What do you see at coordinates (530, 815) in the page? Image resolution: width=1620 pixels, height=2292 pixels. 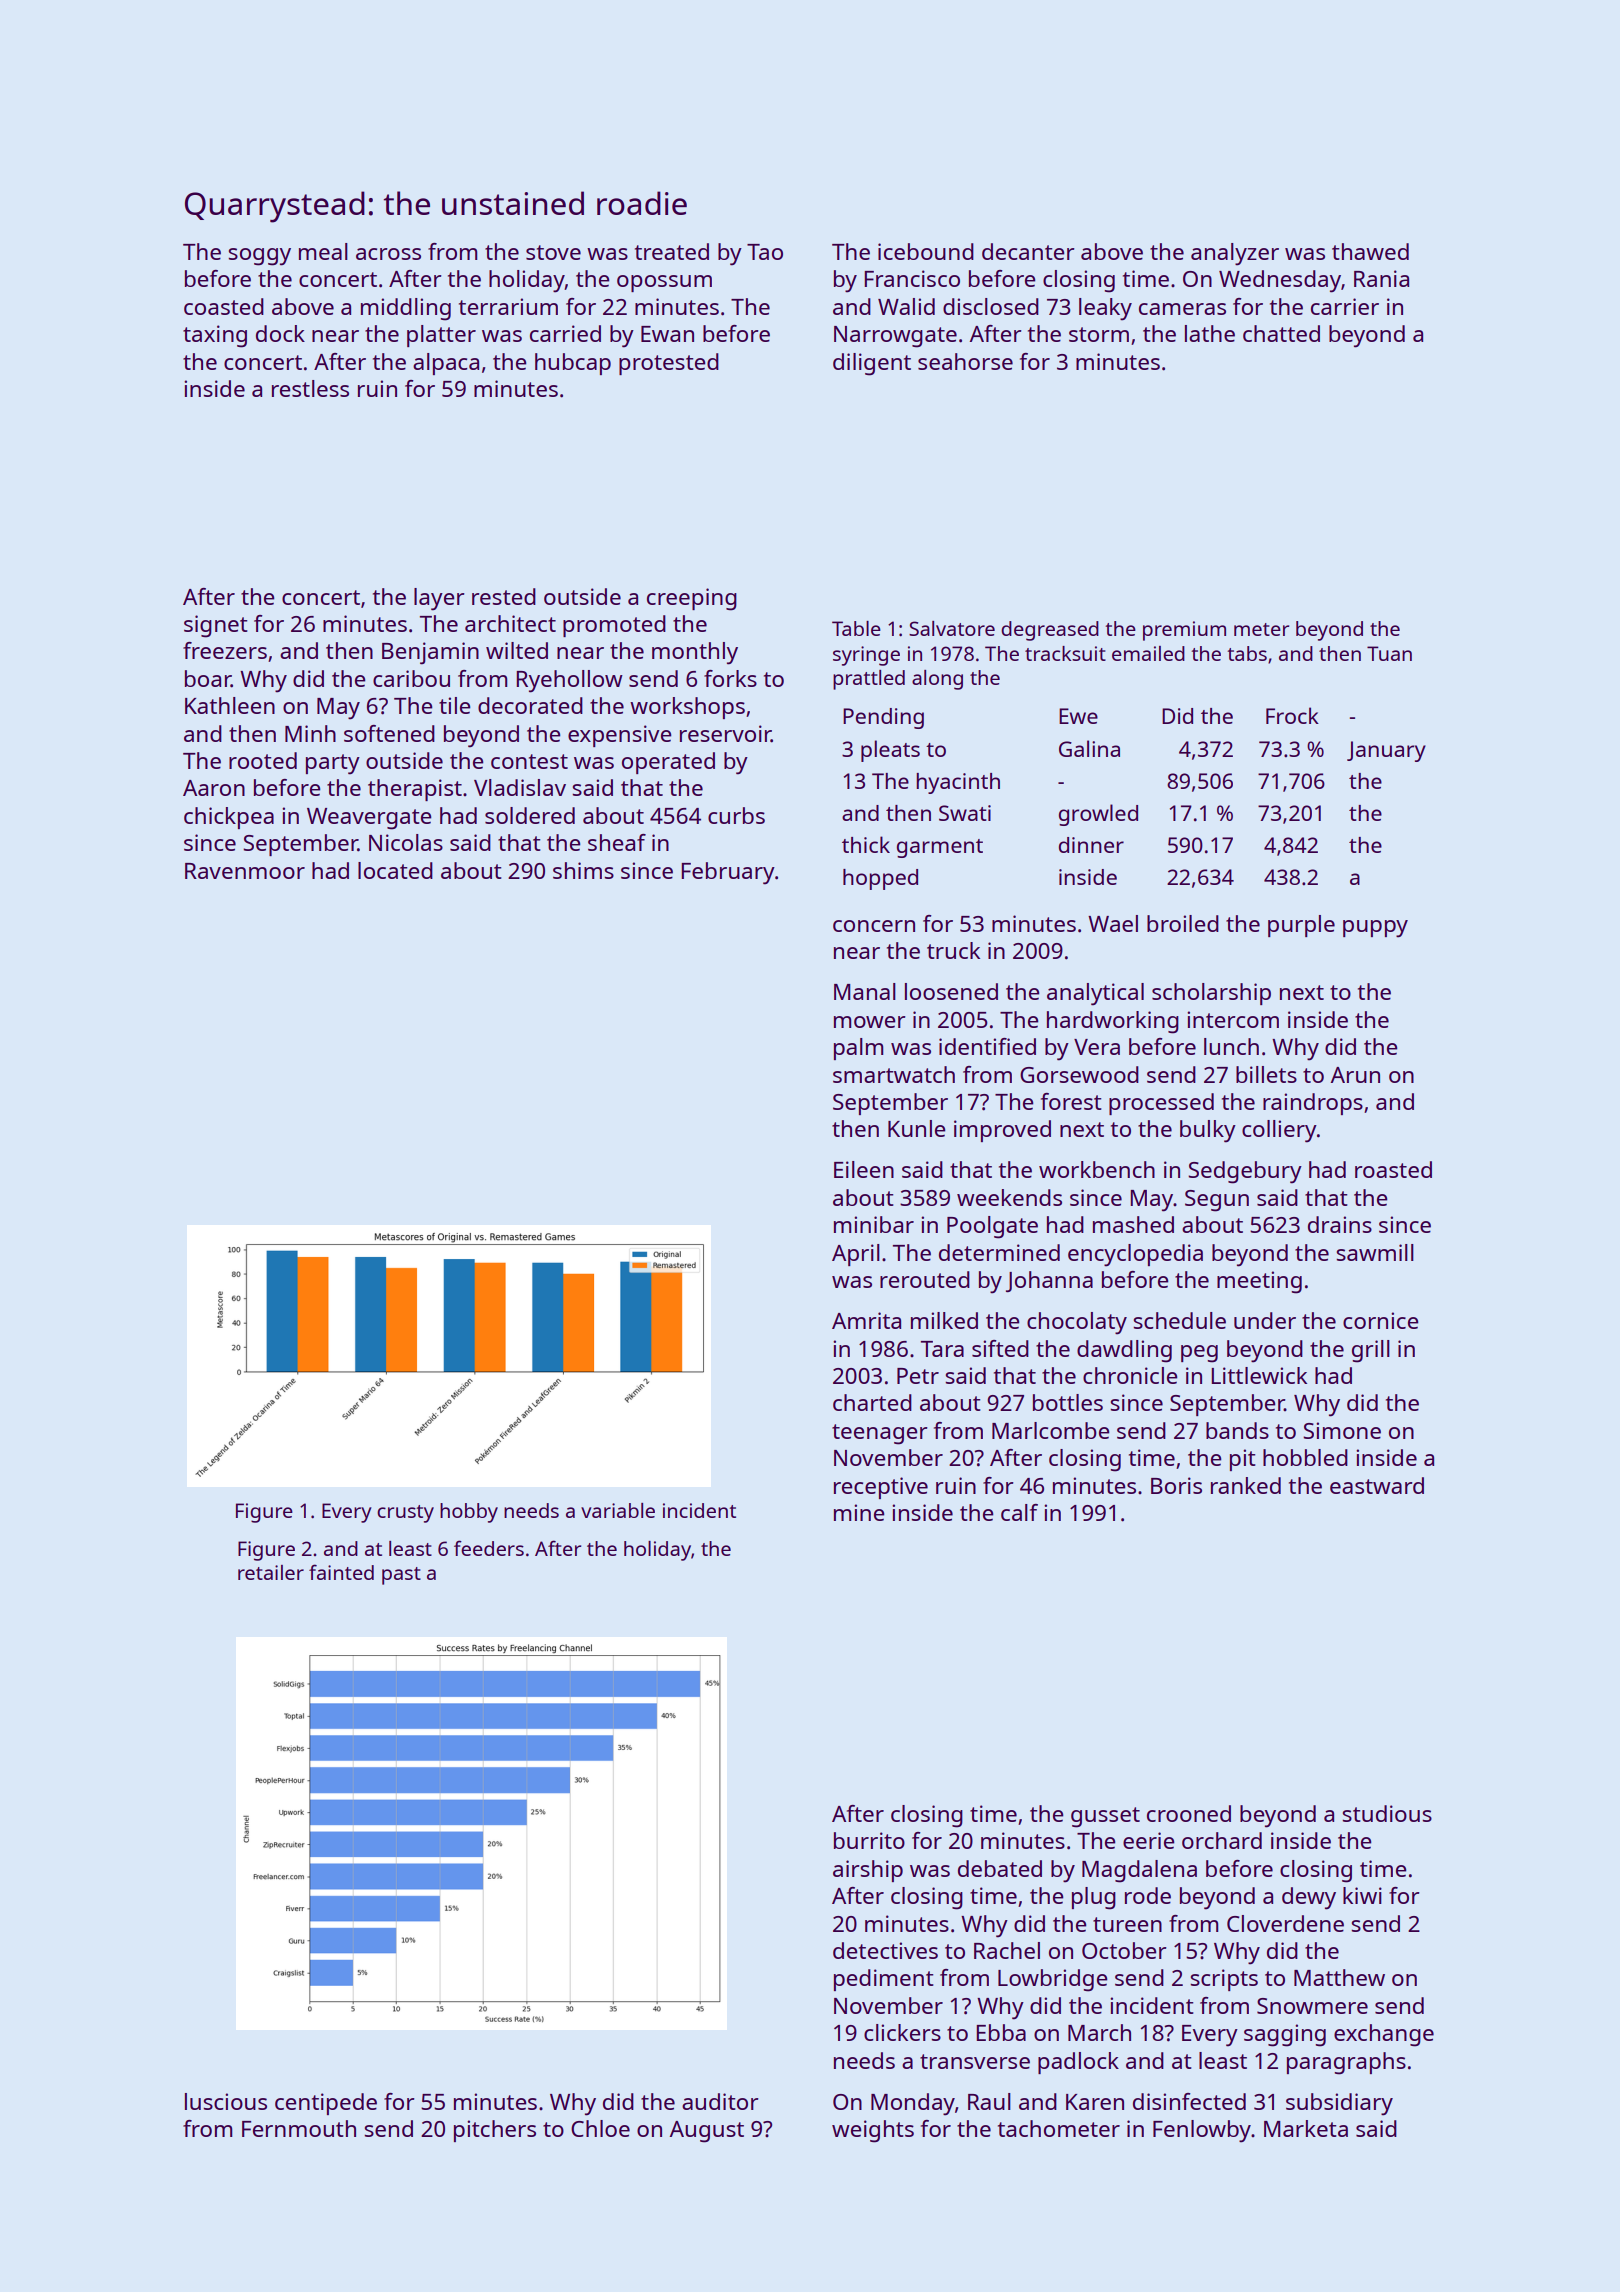 I see `soldered` at bounding box center [530, 815].
